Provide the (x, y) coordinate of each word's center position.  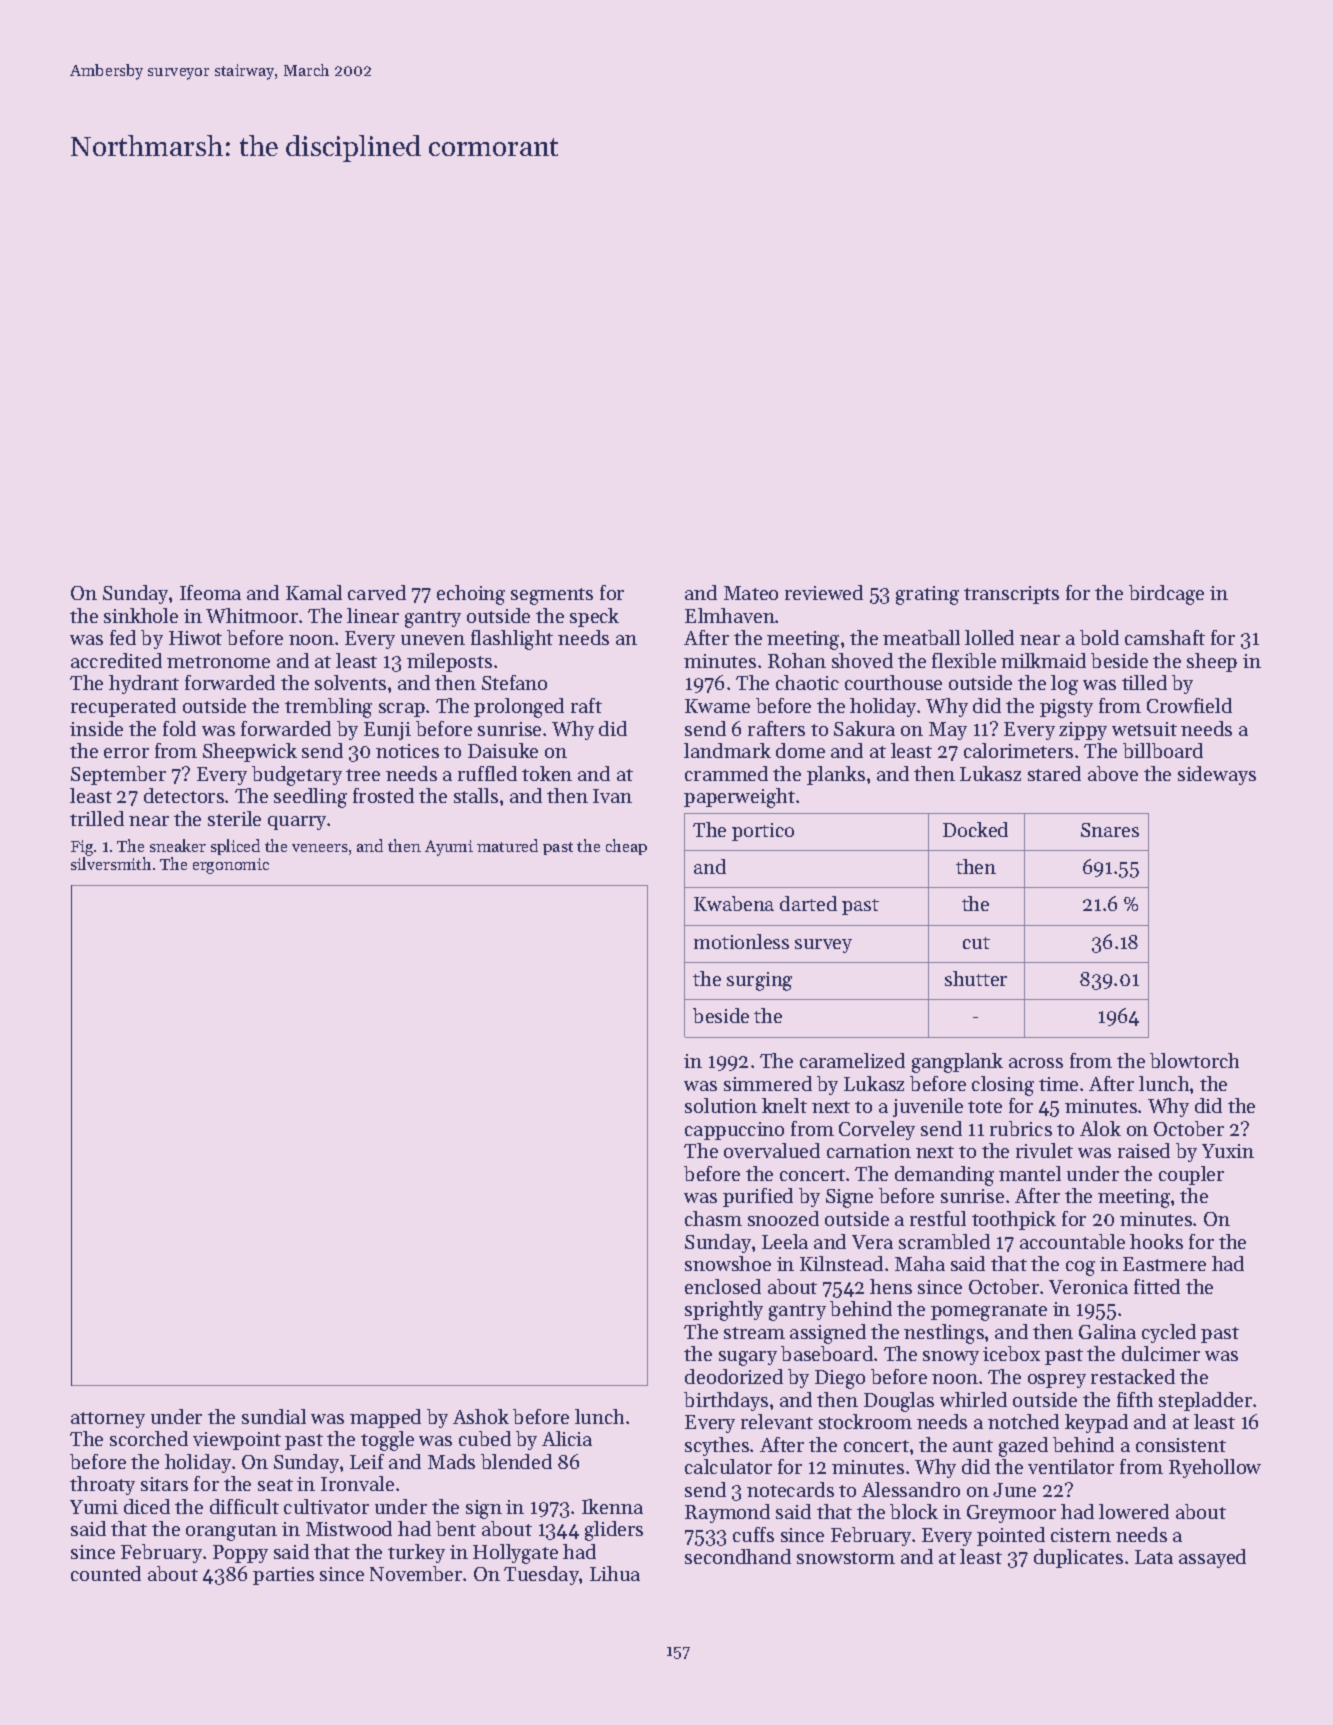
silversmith (111, 863)
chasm (713, 1218)
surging (759, 981)
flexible (964, 660)
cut (976, 943)
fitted (1157, 1286)
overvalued (772, 1150)
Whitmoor (252, 615)
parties (283, 1576)
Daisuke (503, 750)
